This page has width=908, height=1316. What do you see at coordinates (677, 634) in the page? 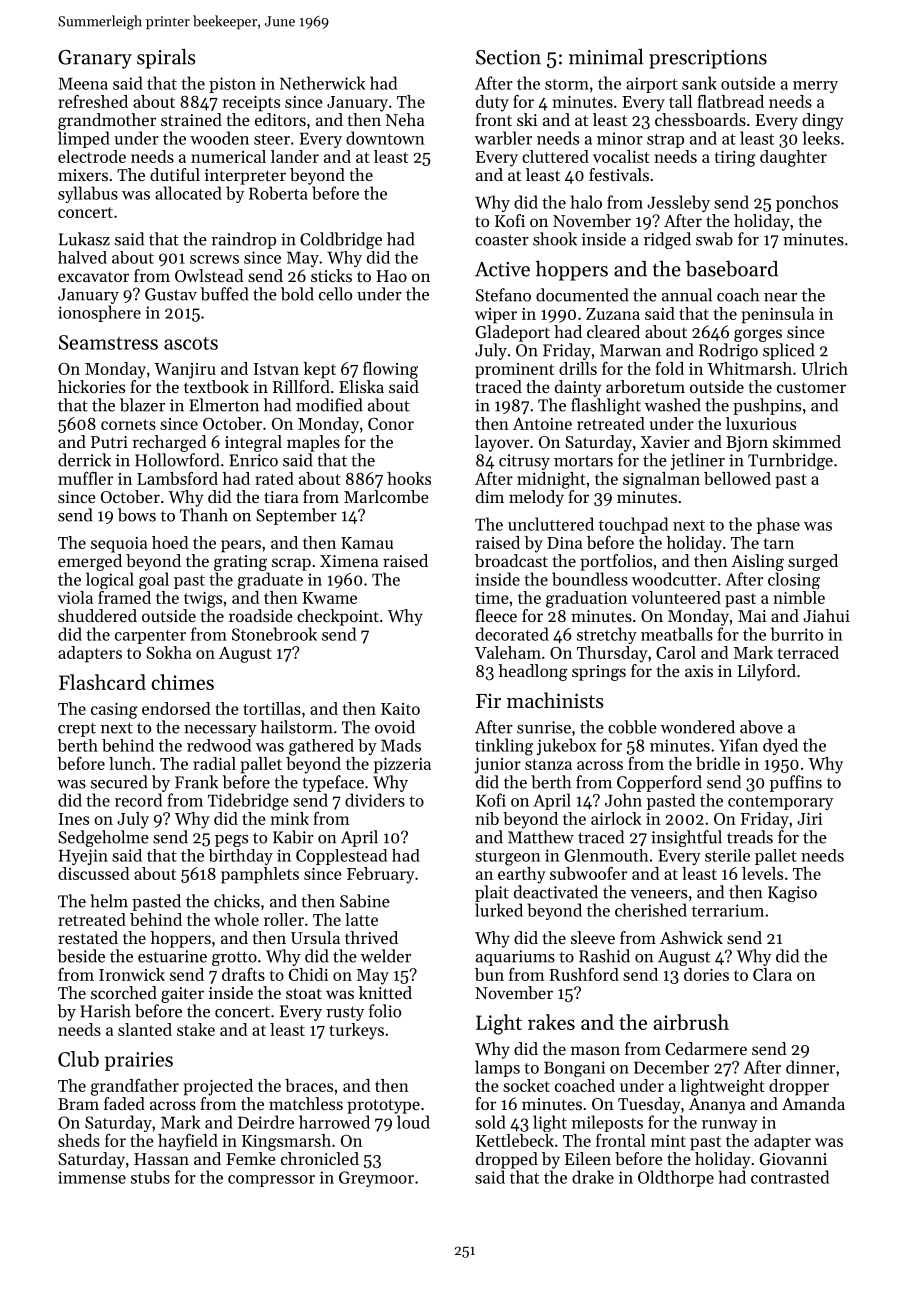
I see `meatballs` at bounding box center [677, 634].
